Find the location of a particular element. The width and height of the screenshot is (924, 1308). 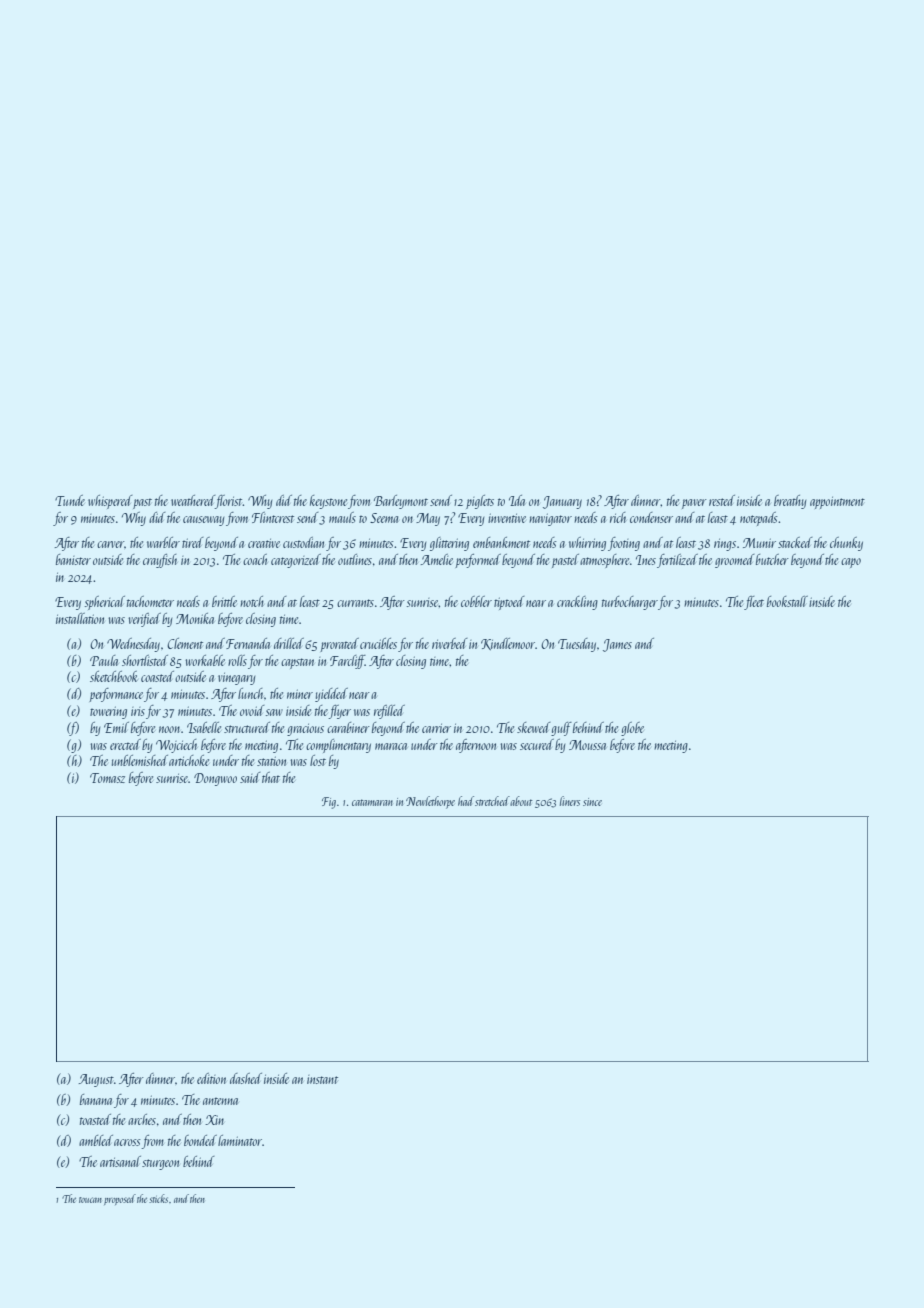

rested is located at coordinates (722, 500).
